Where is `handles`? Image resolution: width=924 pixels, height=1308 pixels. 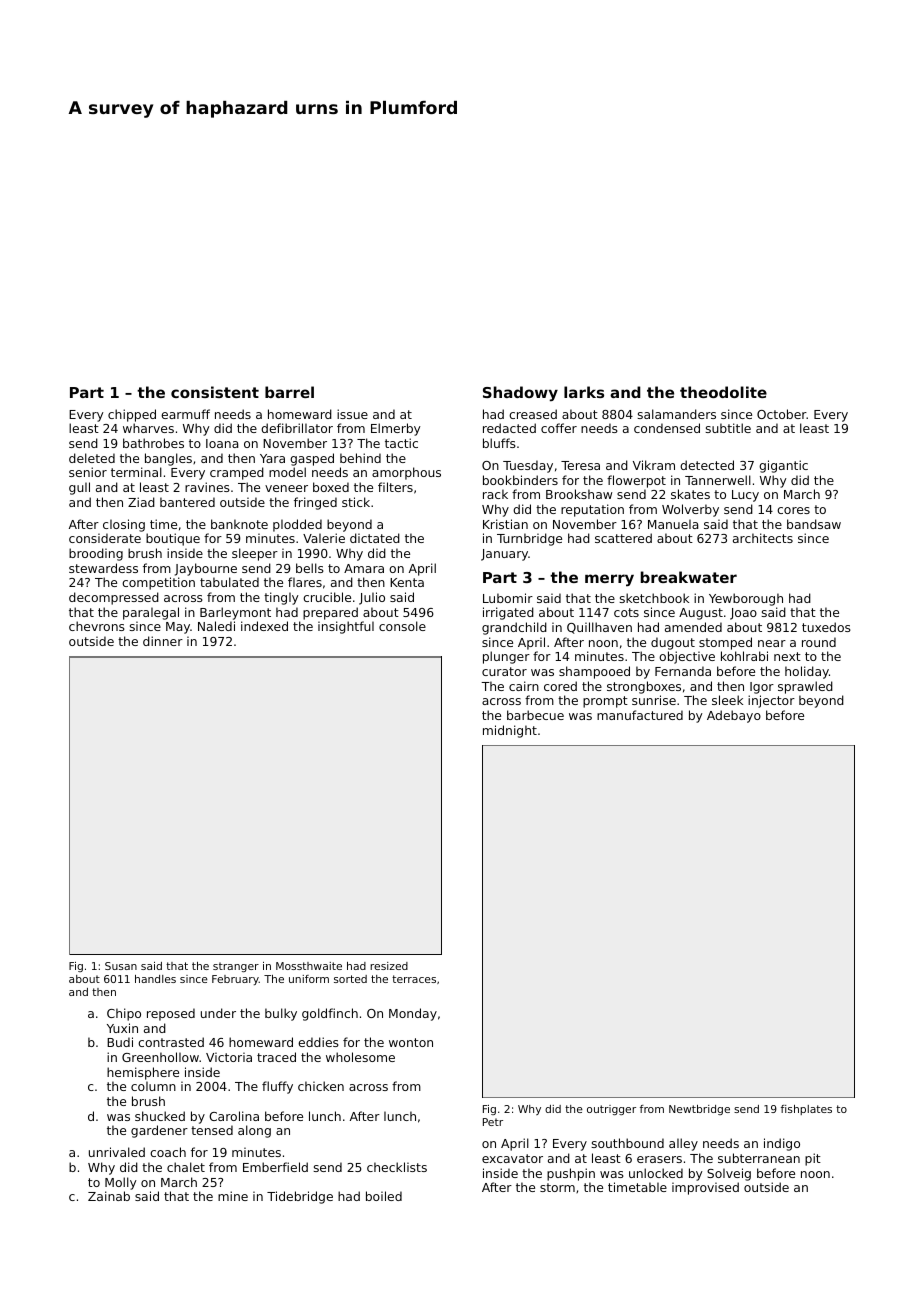
handles is located at coordinates (155, 979).
